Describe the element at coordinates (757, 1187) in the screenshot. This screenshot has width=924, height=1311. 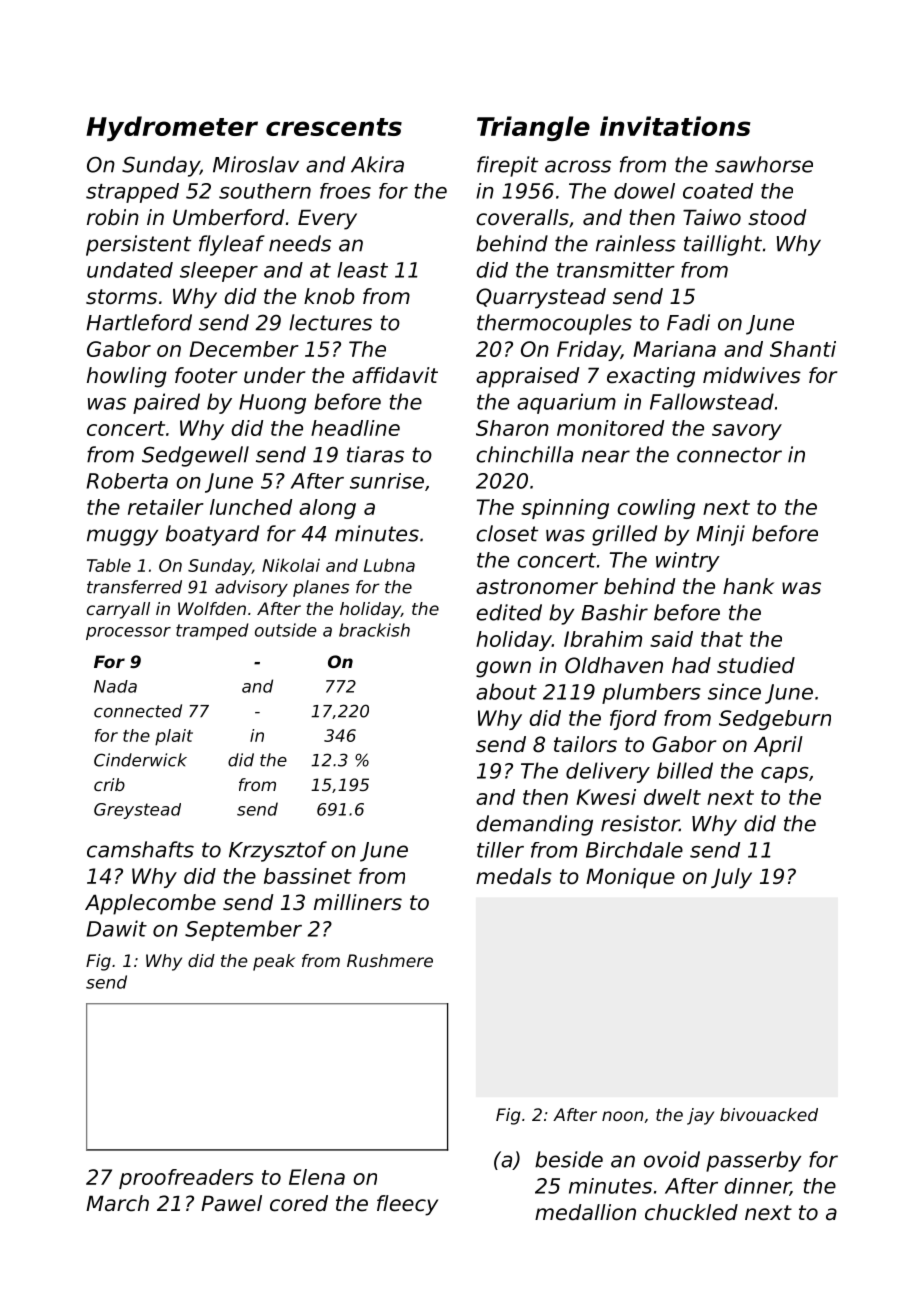
I see `dinner` at that location.
